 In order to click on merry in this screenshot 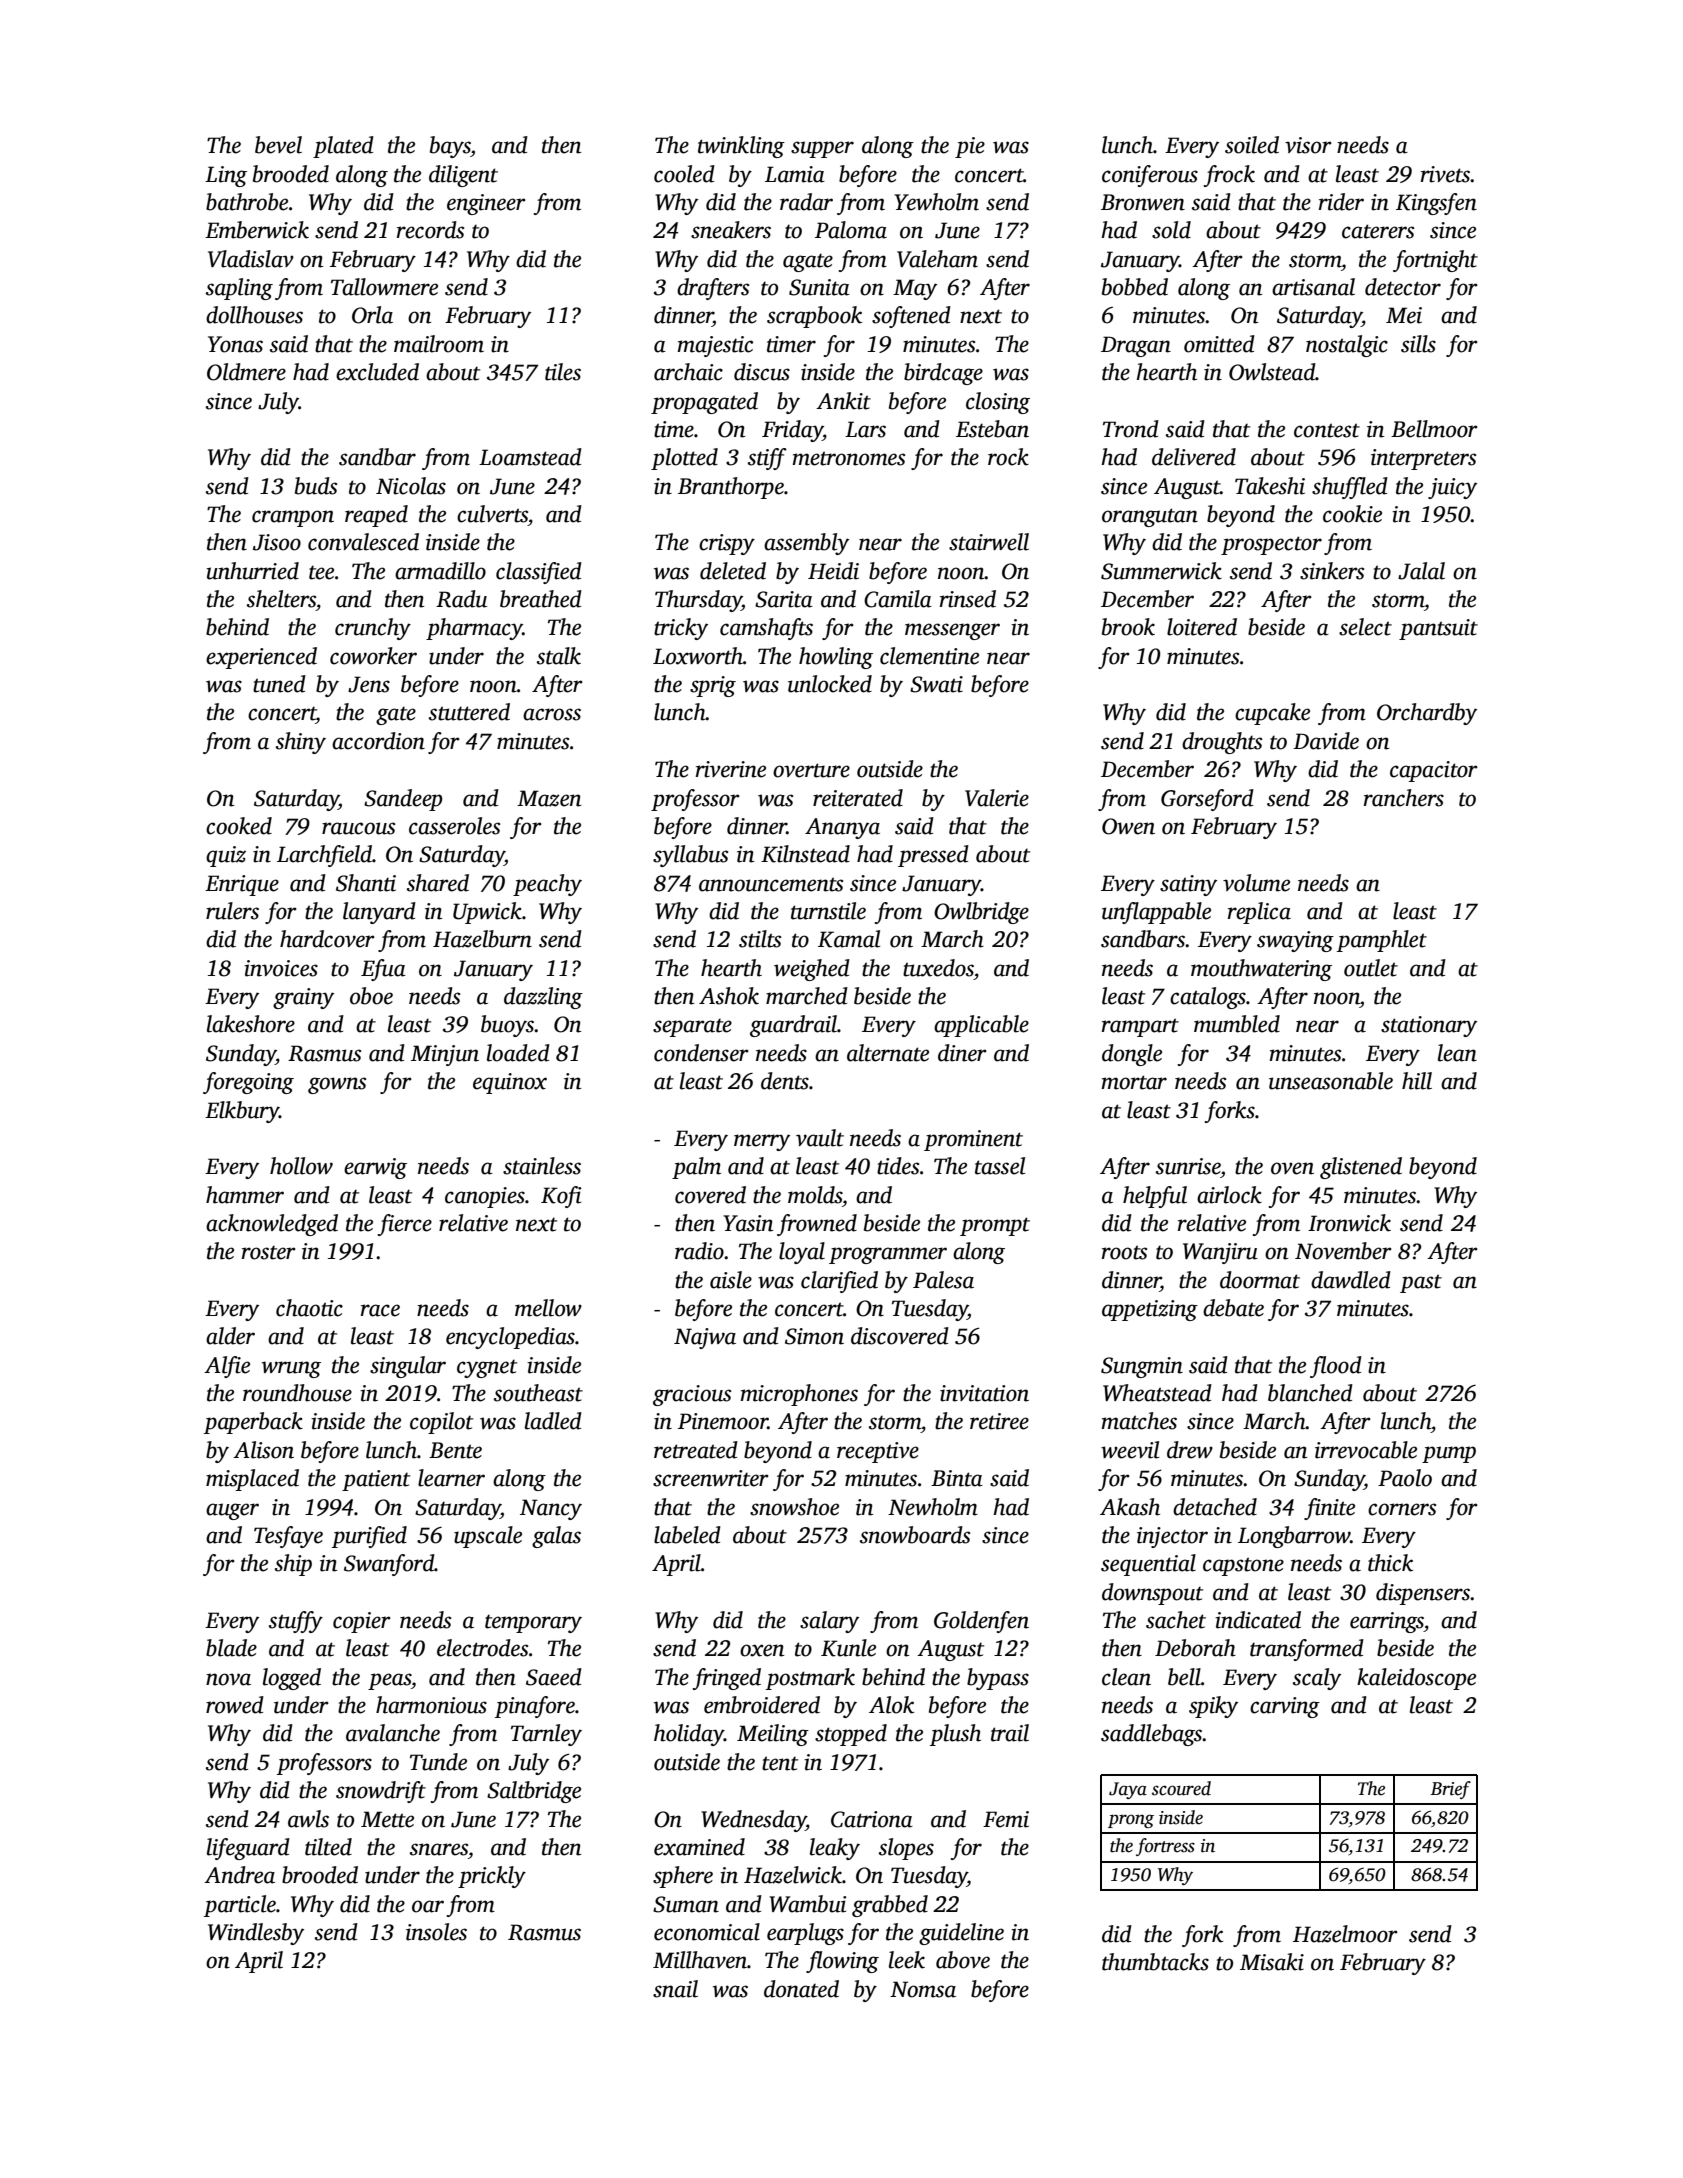, I will do `click(762, 1142)`.
